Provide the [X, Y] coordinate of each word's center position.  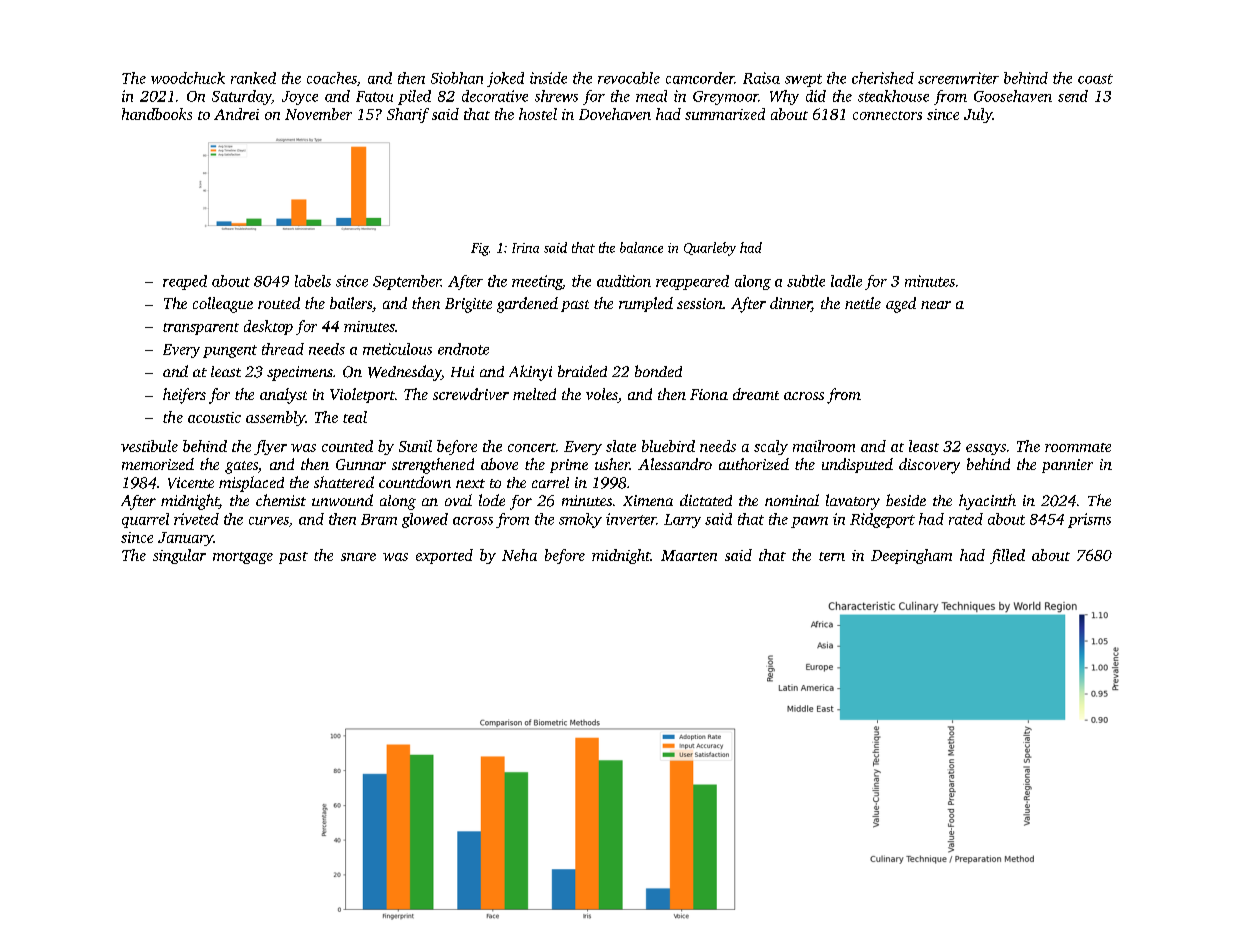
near [936, 305]
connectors [887, 115]
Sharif [408, 115]
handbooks [157, 114]
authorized [754, 464]
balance [641, 247]
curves [269, 521]
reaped [185, 282]
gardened [527, 305]
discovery [929, 466]
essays [986, 449]
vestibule [149, 446]
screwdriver [471, 394]
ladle [846, 281]
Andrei [236, 114]
